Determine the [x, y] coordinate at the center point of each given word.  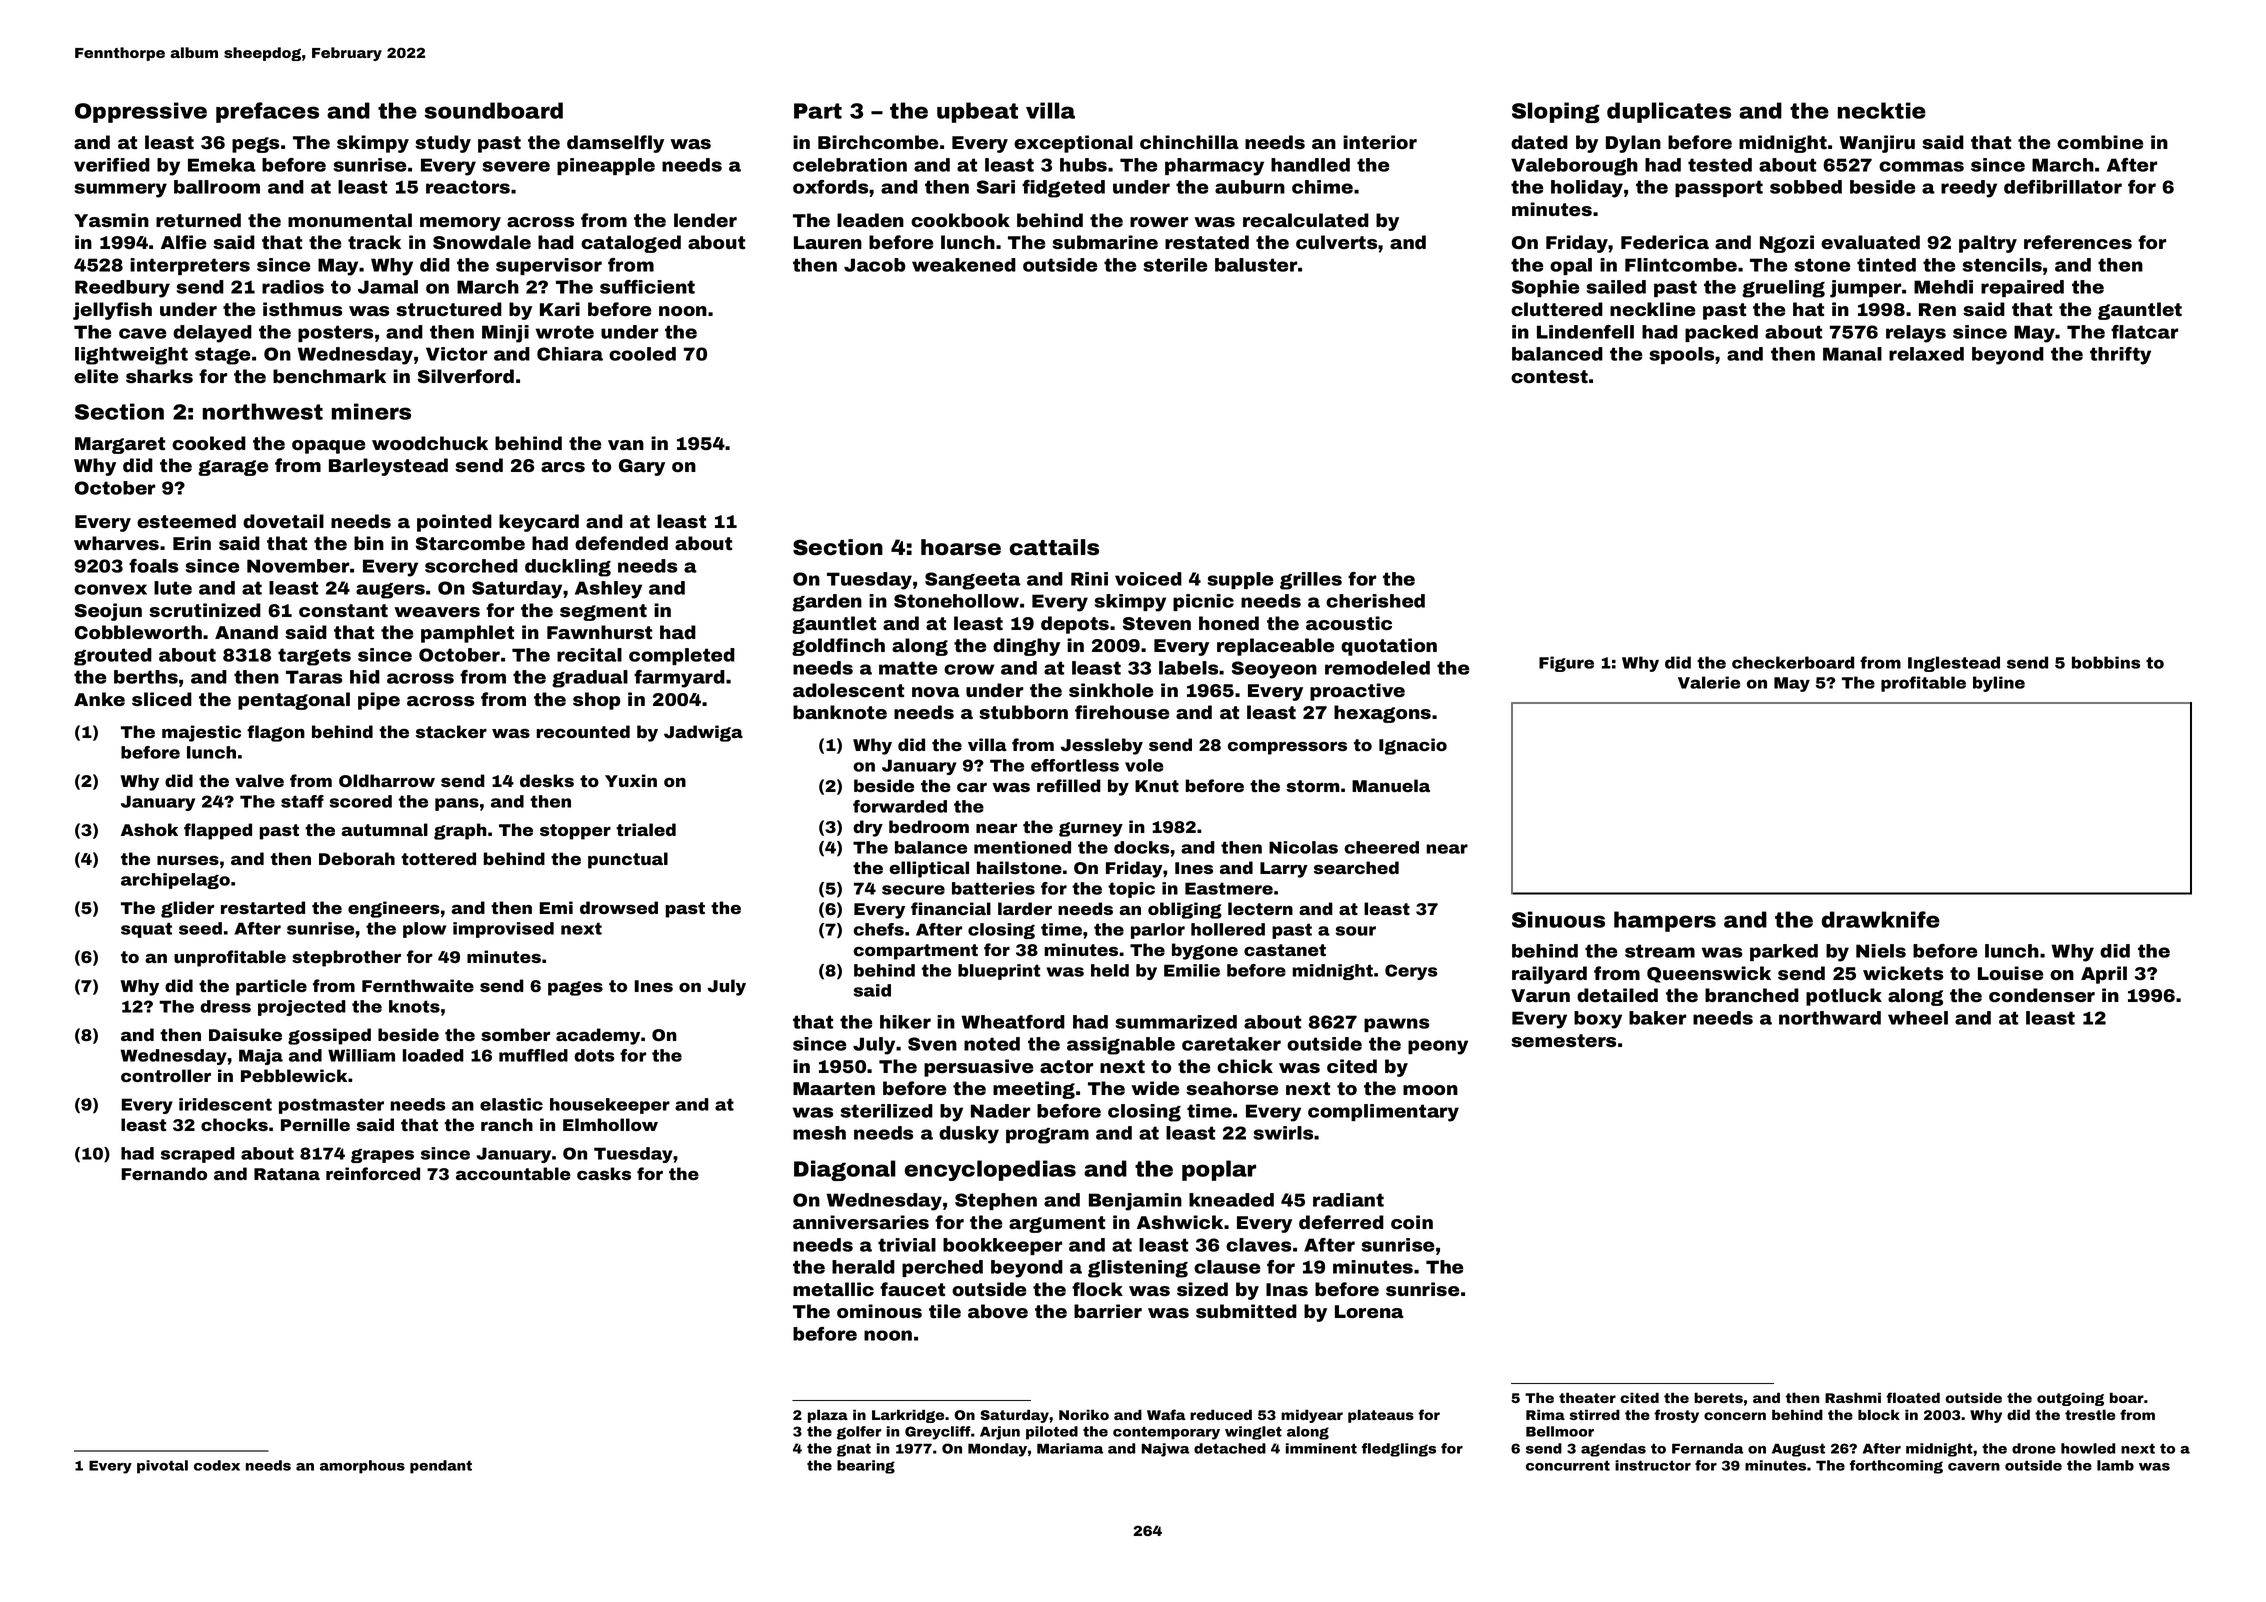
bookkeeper [1002, 1246]
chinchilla [1189, 142]
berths [146, 677]
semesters [1563, 1040]
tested [1720, 165]
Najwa [1165, 1450]
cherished [1375, 601]
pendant [441, 1467]
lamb [2115, 1465]
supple [1240, 580]
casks [604, 1173]
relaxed [1926, 354]
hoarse [961, 547]
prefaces [267, 112]
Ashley [608, 590]
